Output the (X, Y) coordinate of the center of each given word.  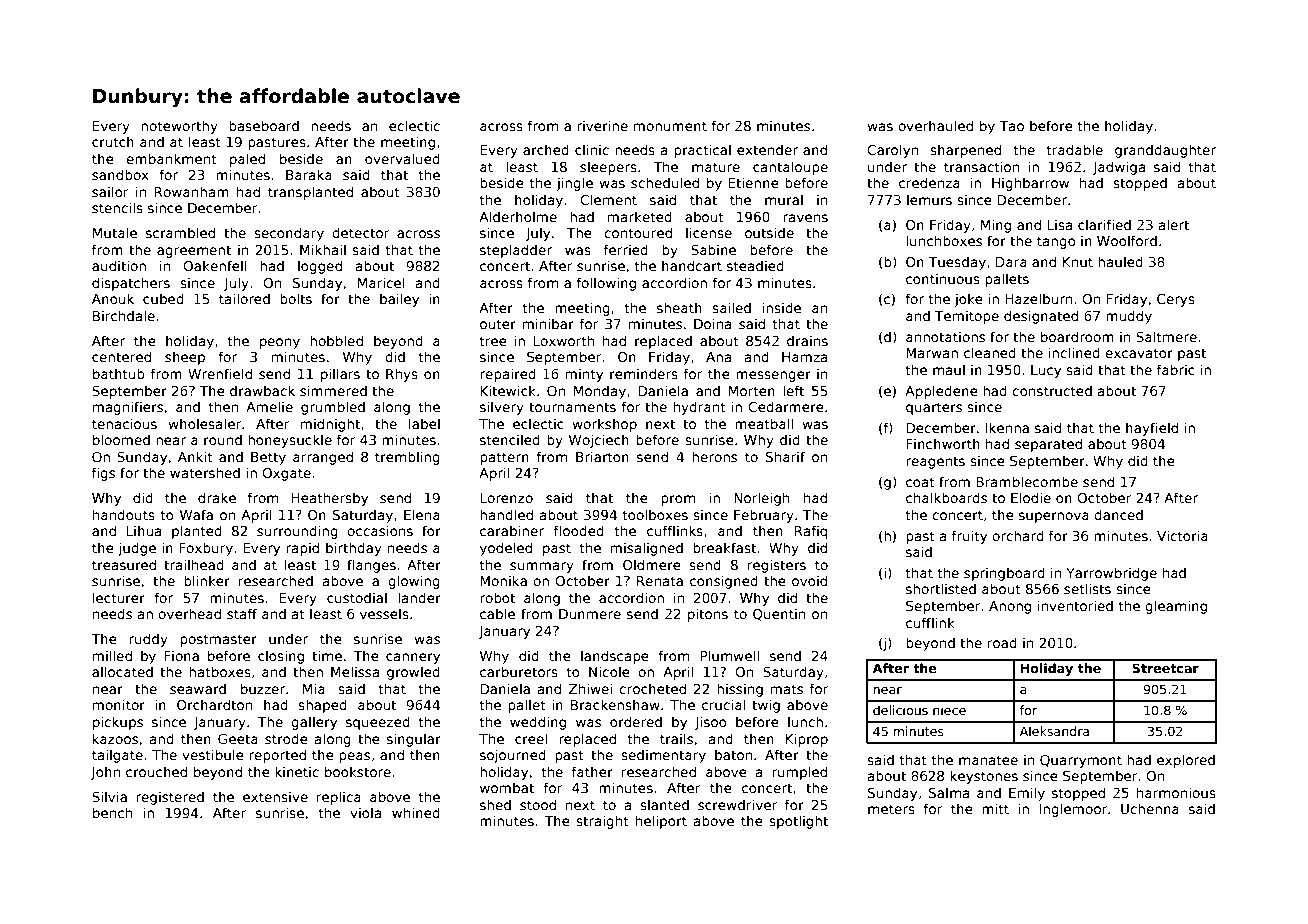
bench (112, 812)
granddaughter (1165, 151)
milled (112, 655)
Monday (600, 392)
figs (103, 474)
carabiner (512, 530)
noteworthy (179, 127)
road (1002, 642)
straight (602, 822)
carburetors (519, 671)
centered (121, 356)
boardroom (1077, 336)
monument (670, 126)
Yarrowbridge (1111, 574)
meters (891, 809)
